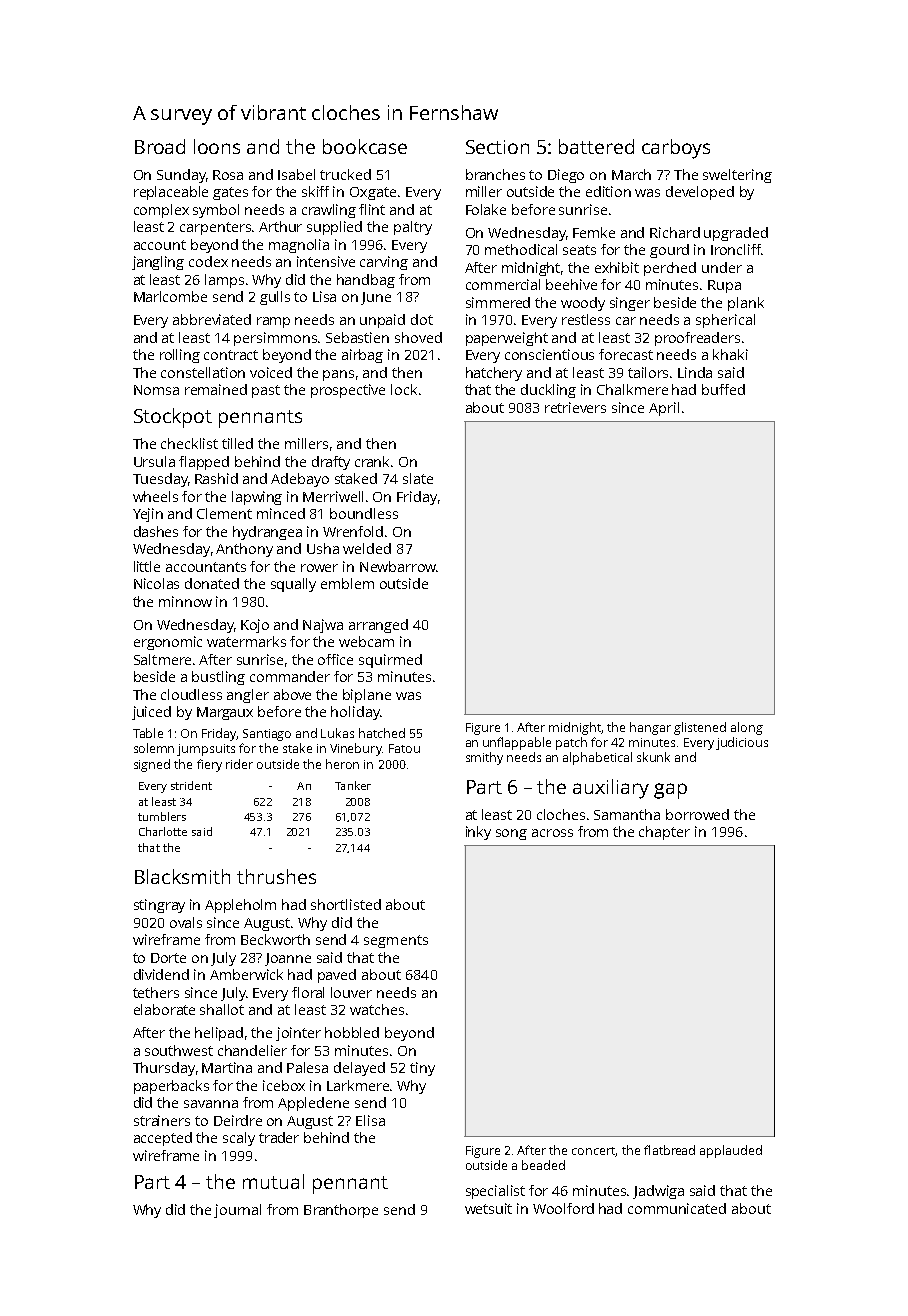 The image size is (908, 1316). I want to click on crank, so click(372, 461).
